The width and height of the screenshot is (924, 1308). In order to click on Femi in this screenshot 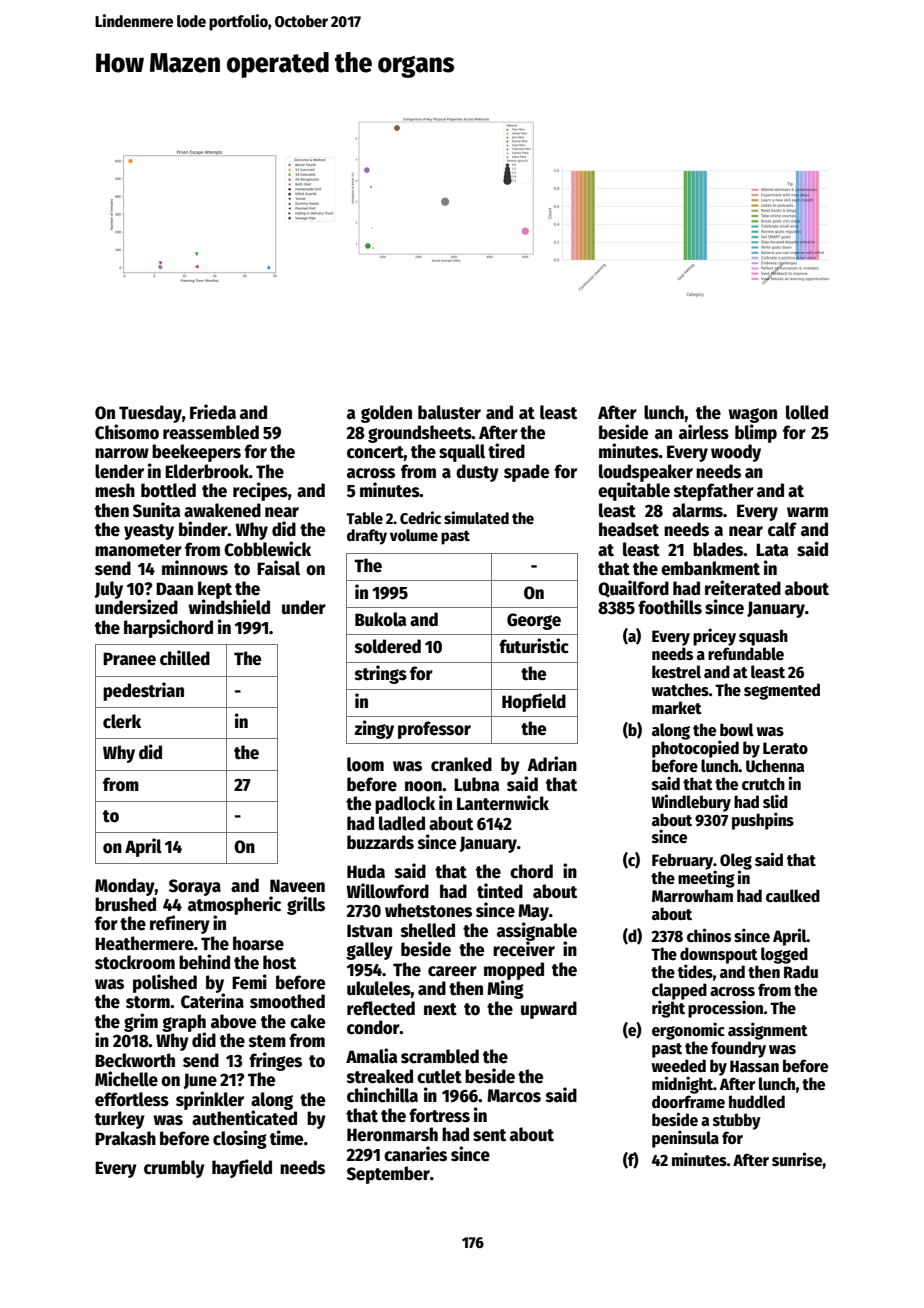, I will do `click(249, 982)`.
